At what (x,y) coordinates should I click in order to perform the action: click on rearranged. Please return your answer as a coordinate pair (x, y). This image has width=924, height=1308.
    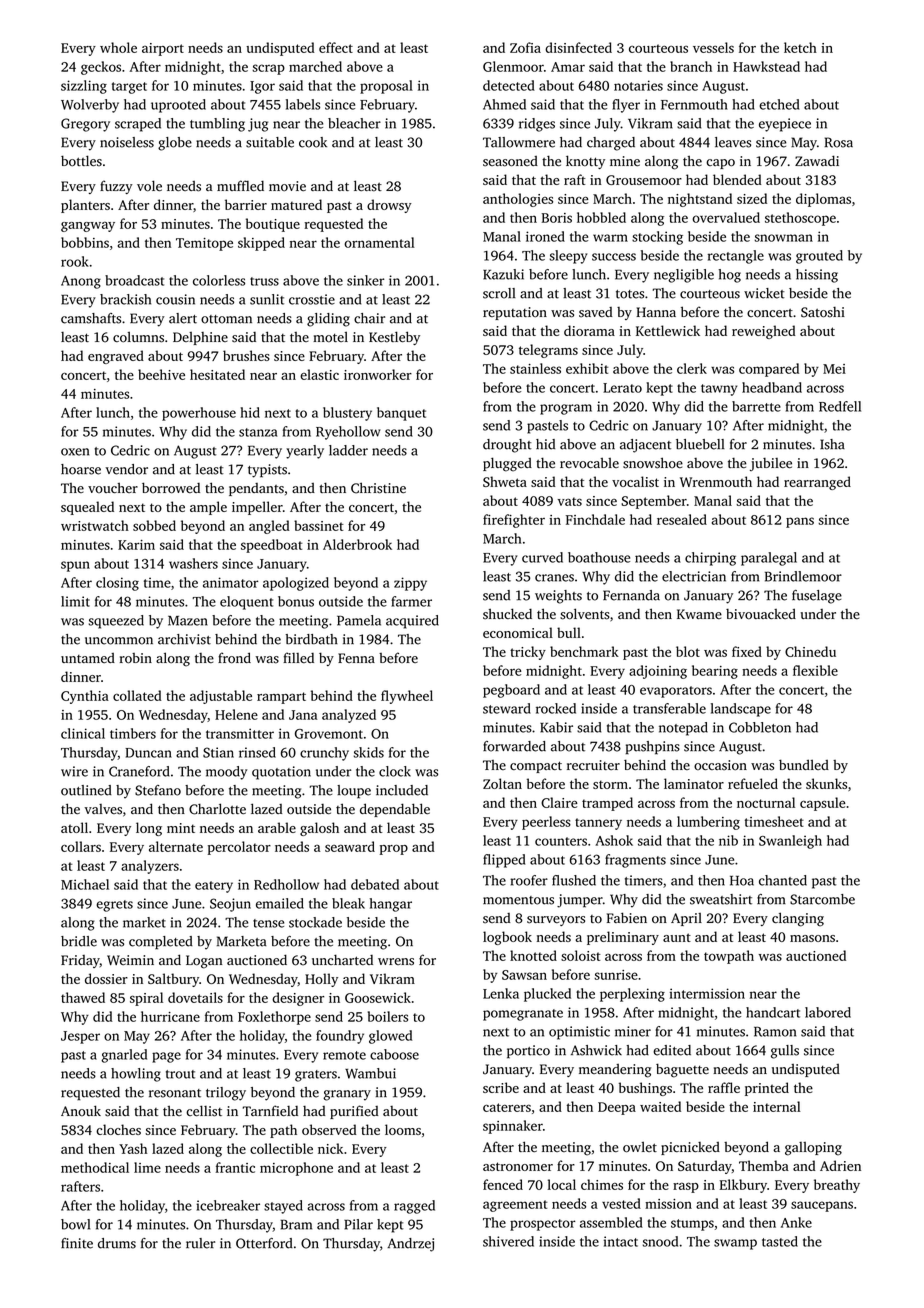
    Looking at the image, I should click on (817, 483).
